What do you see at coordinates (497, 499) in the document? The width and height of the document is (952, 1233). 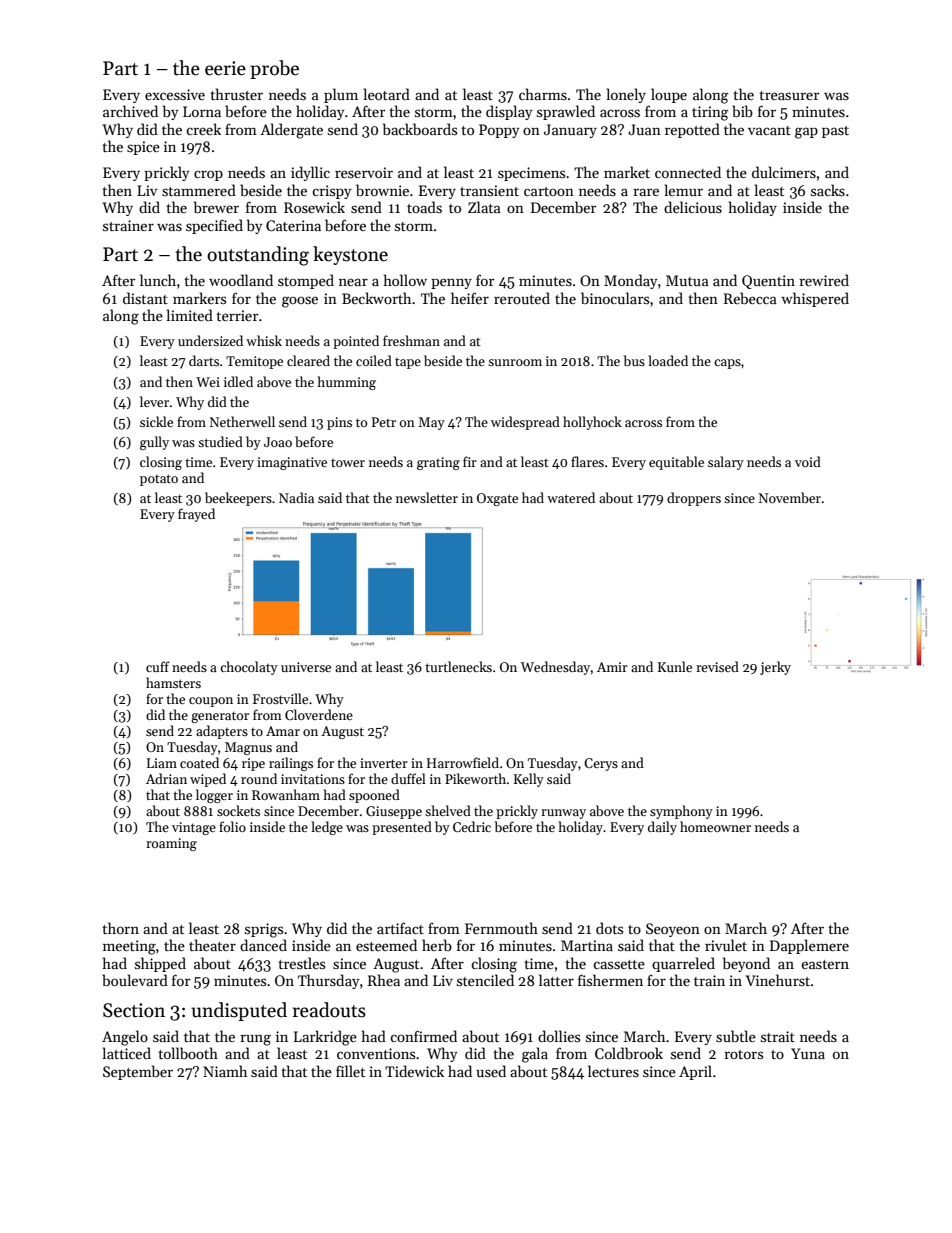 I see `Oxgate` at bounding box center [497, 499].
